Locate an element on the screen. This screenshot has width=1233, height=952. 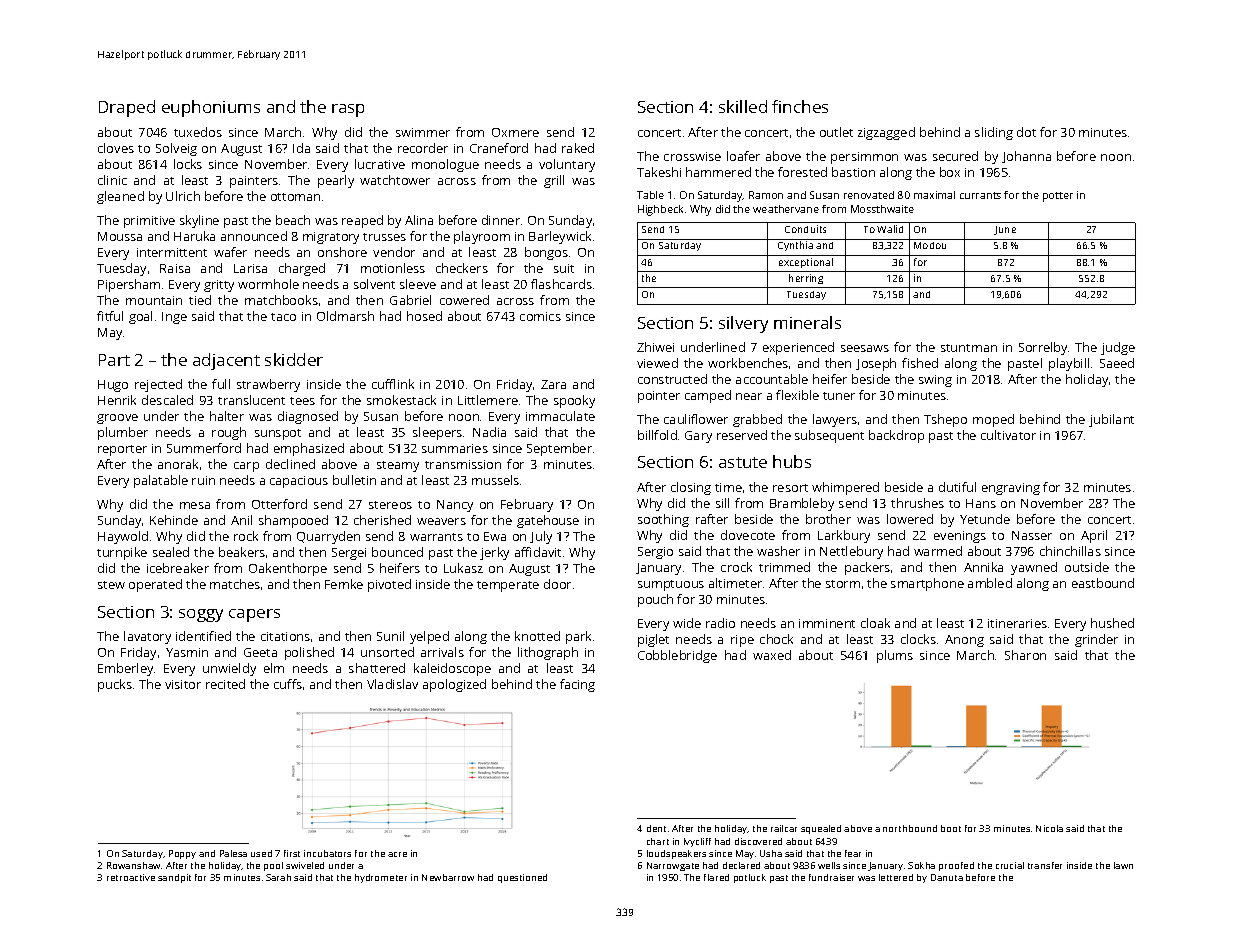
Sharon is located at coordinates (1025, 655).
